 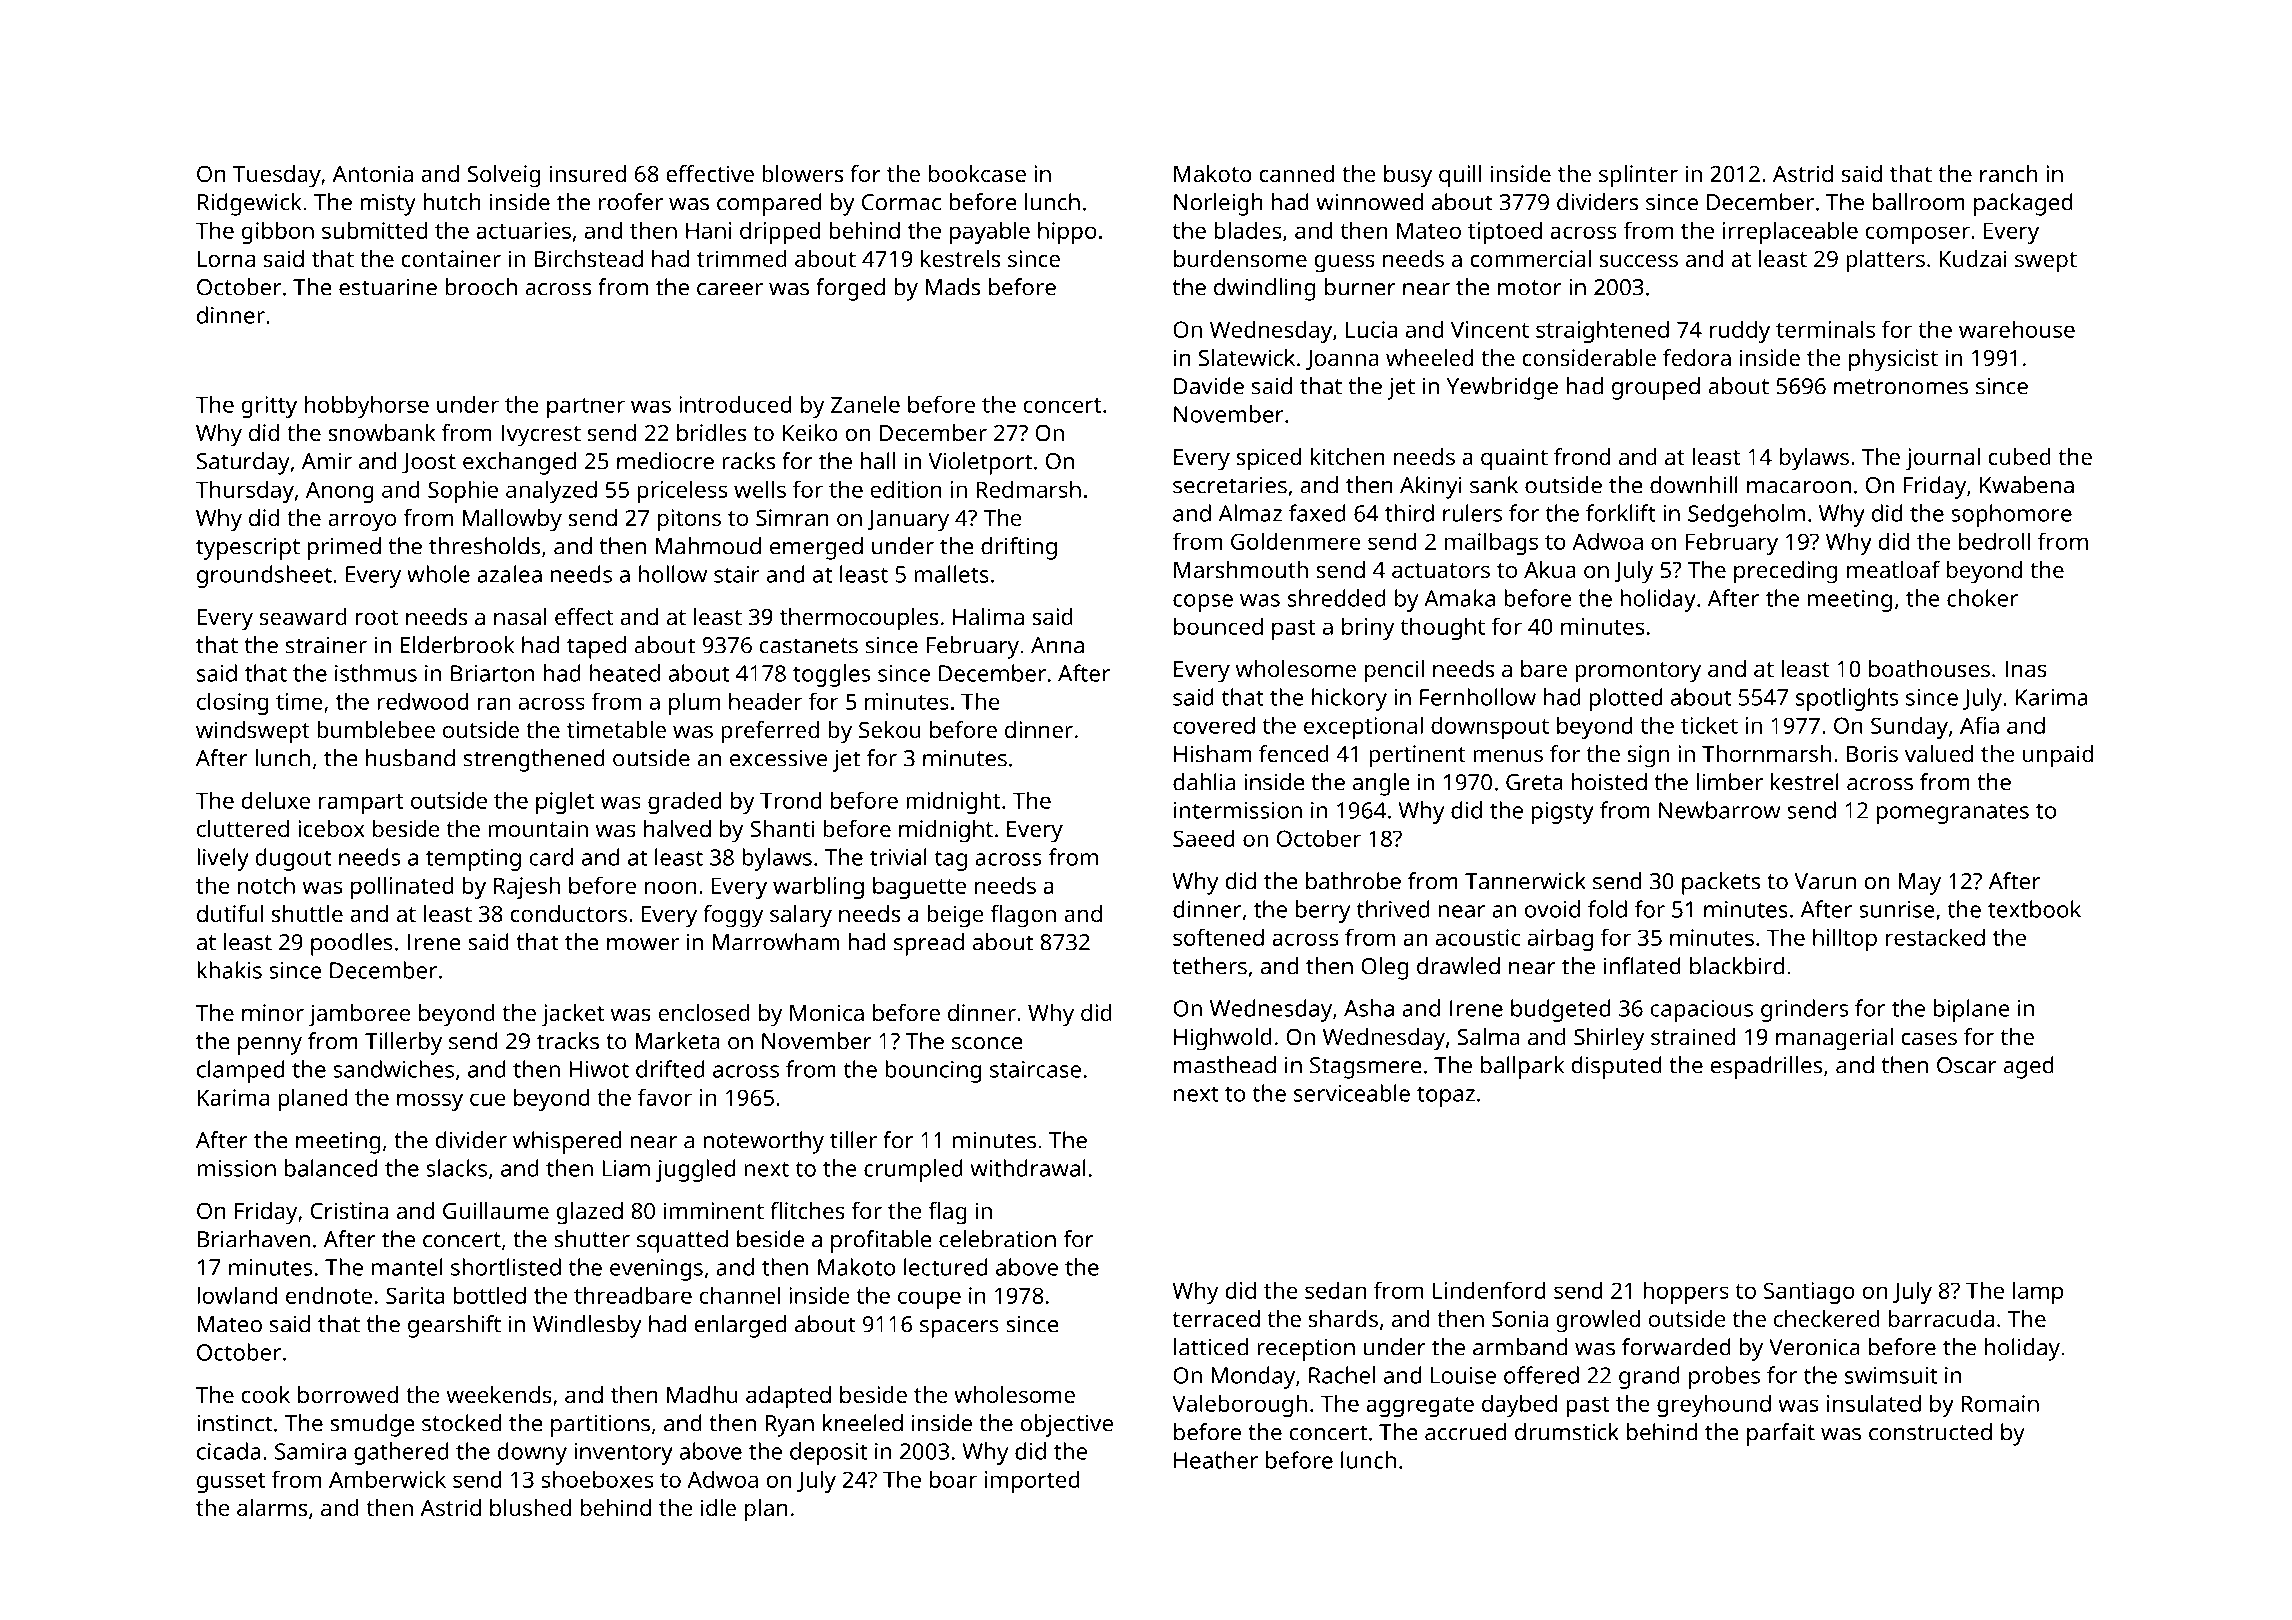 I want to click on Sekou, so click(x=890, y=729).
